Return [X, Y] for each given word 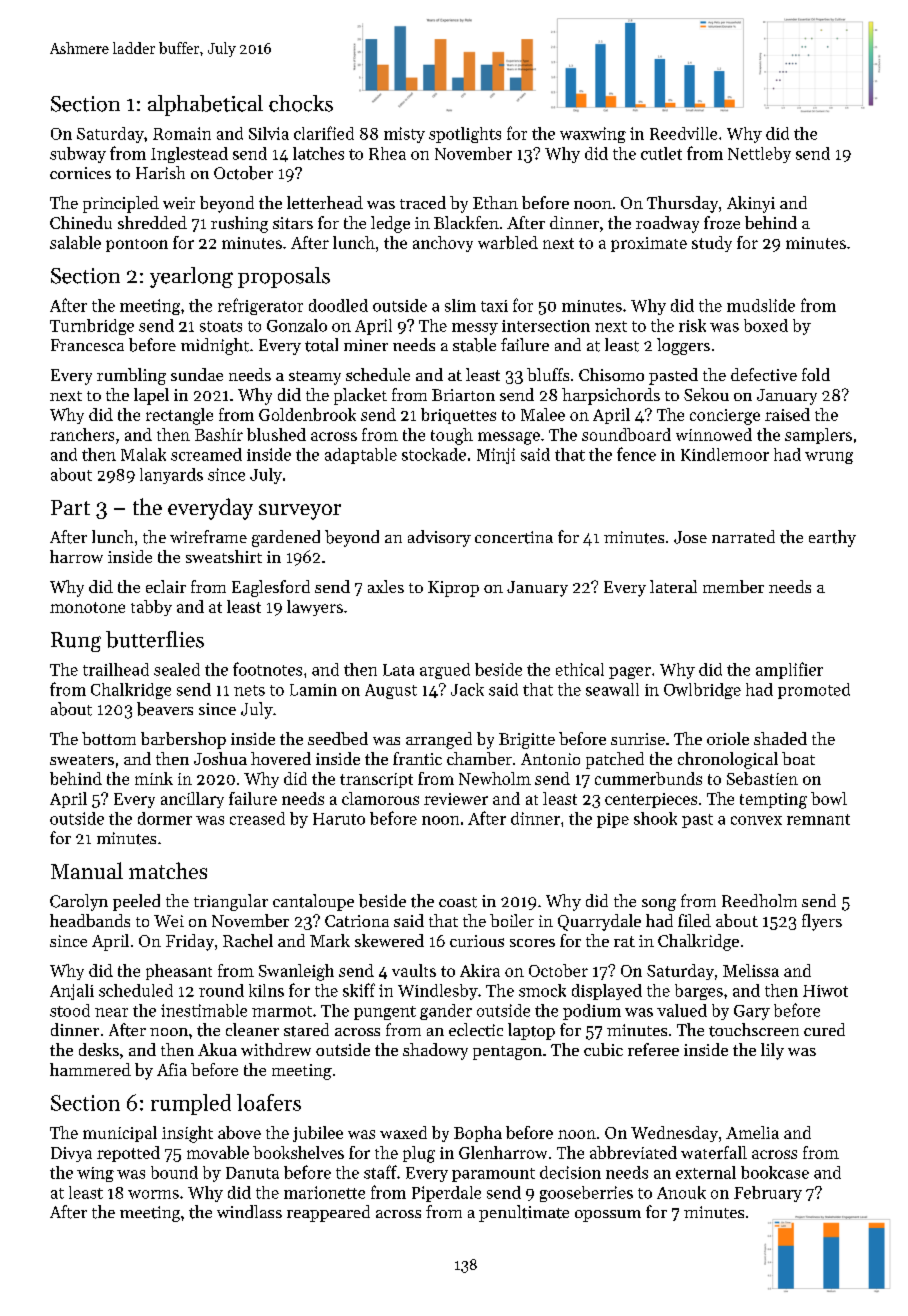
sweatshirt [224, 556]
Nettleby [759, 155]
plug [419, 1154]
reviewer [456, 799]
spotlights [465, 135]
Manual [87, 870]
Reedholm [759, 900]
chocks [301, 103]
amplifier [789, 670]
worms [153, 1194]
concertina [514, 537]
